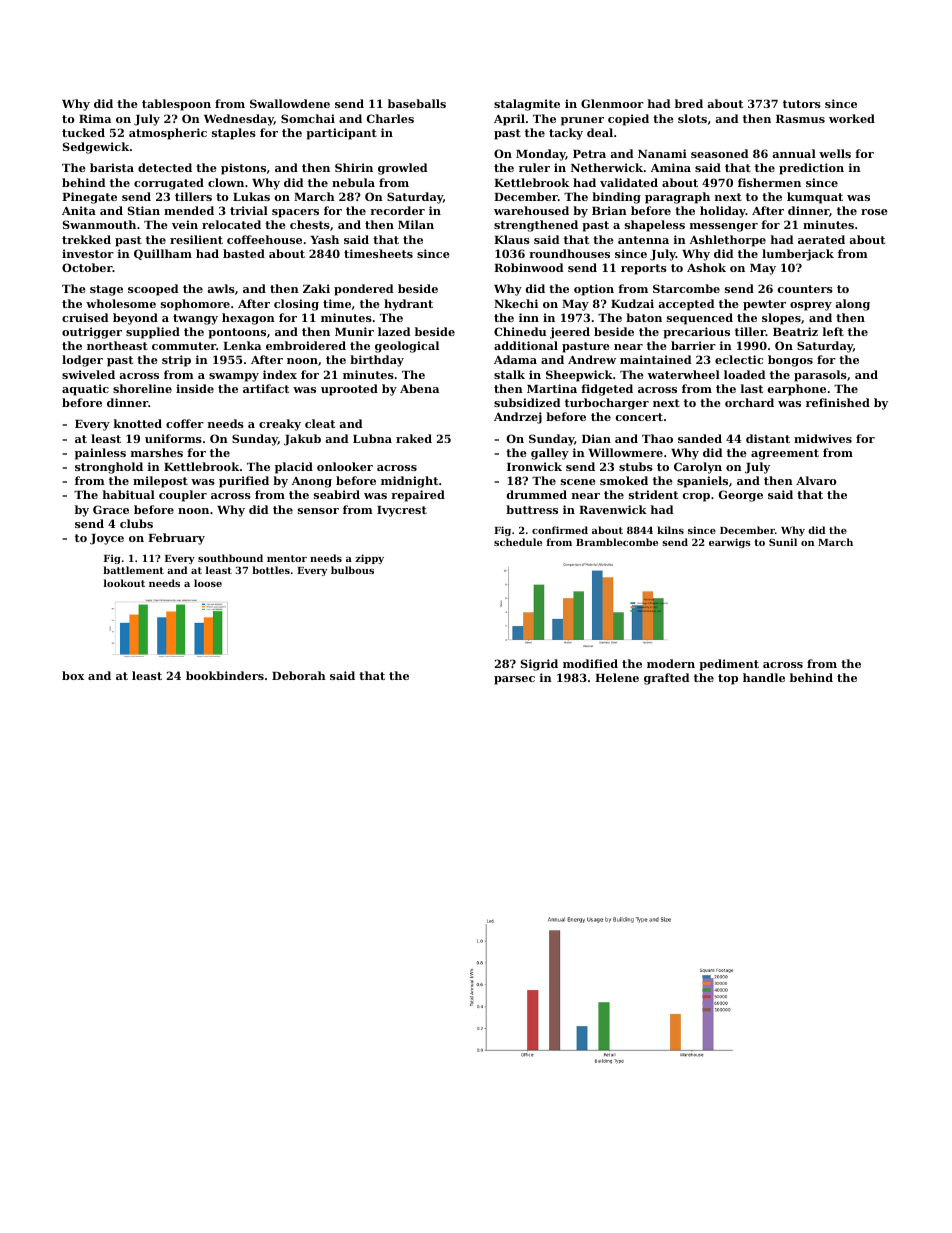 The height and width of the document is (1233, 952). I want to click on Joyce, so click(107, 539).
